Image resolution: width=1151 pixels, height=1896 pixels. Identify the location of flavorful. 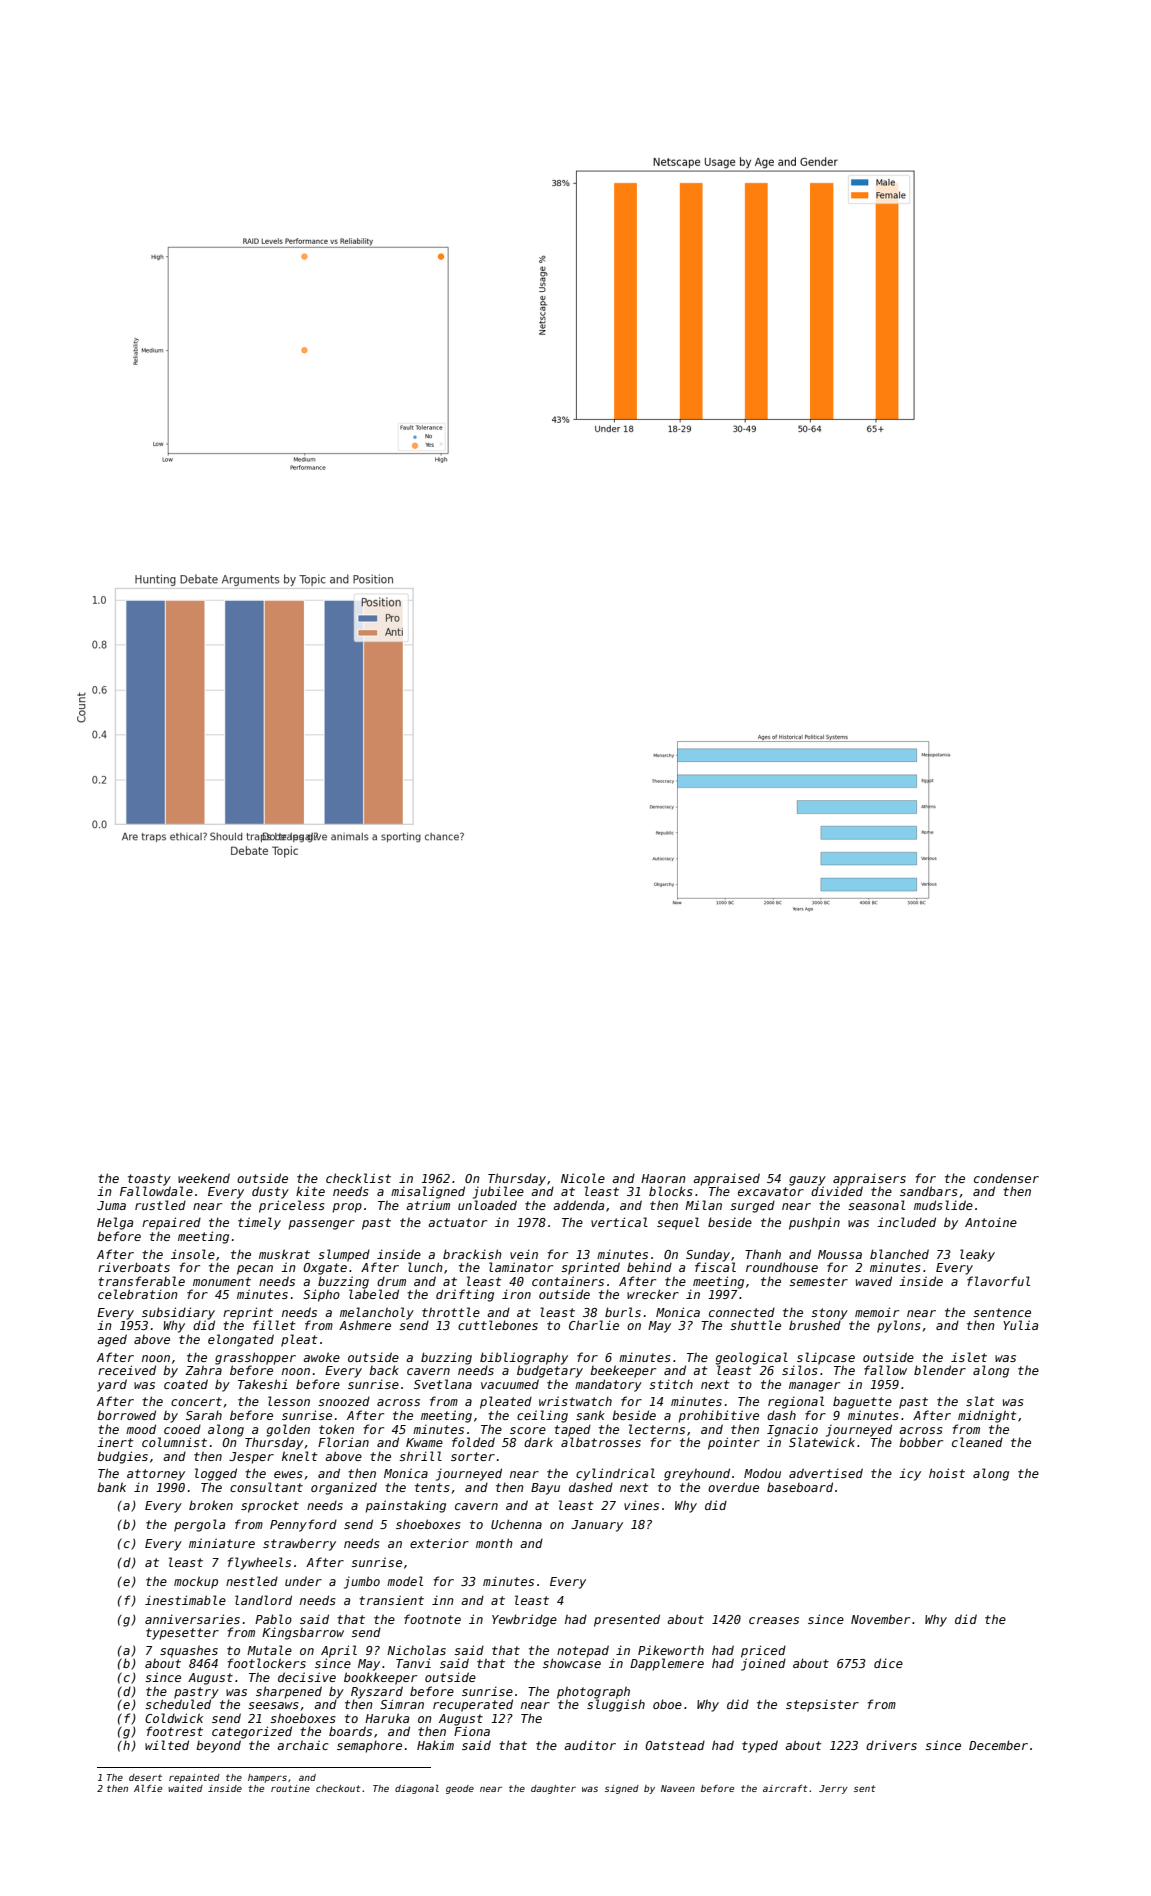
(998, 1281).
